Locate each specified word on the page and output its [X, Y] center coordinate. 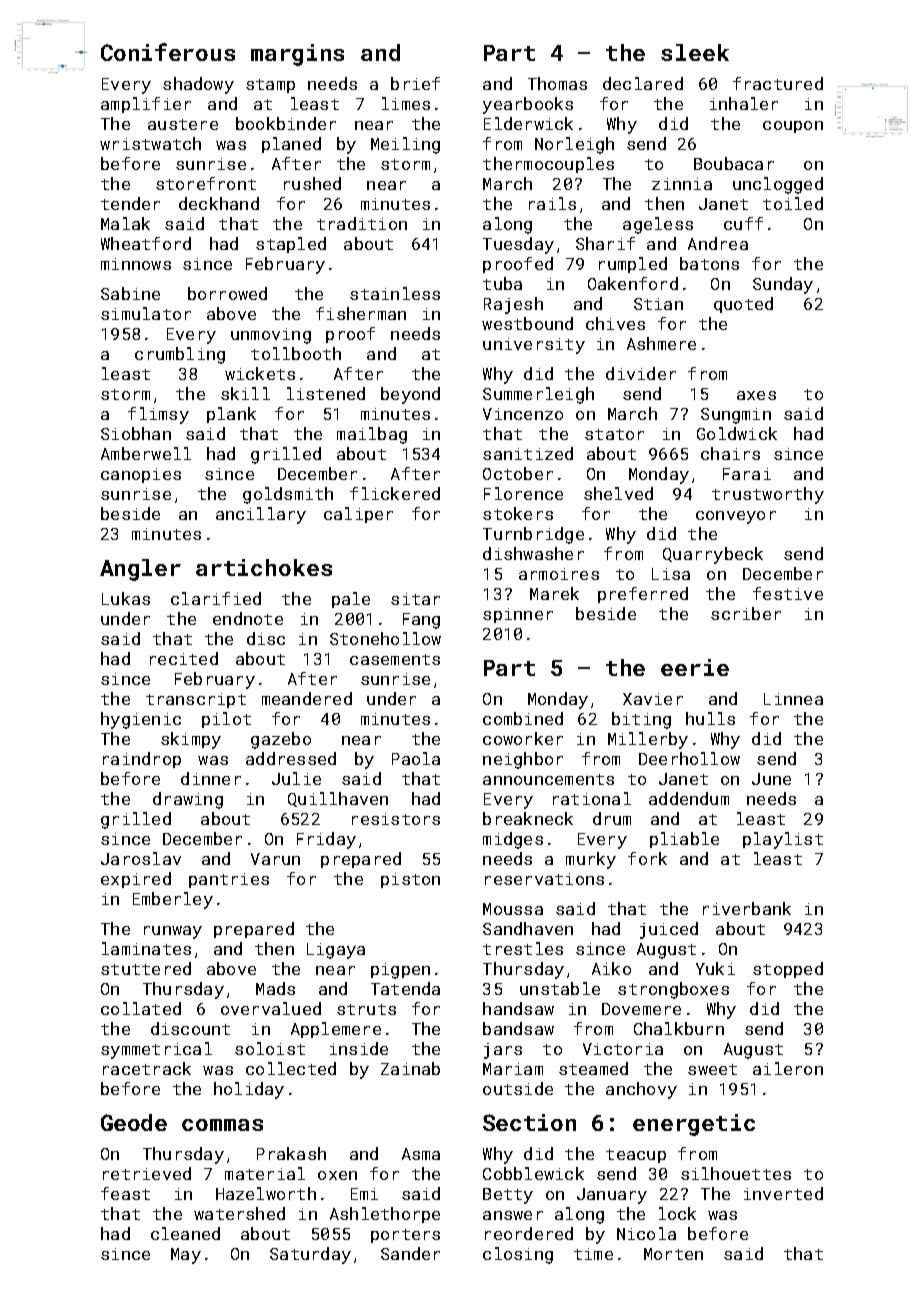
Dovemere [641, 1009]
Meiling [405, 145]
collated [141, 1008]
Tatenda [405, 988]
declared [643, 83]
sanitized [528, 453]
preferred [643, 595]
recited [184, 658]
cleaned [185, 1233]
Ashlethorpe [385, 1215]
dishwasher [533, 553]
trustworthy [768, 495]
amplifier [146, 105]
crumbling [180, 355]
